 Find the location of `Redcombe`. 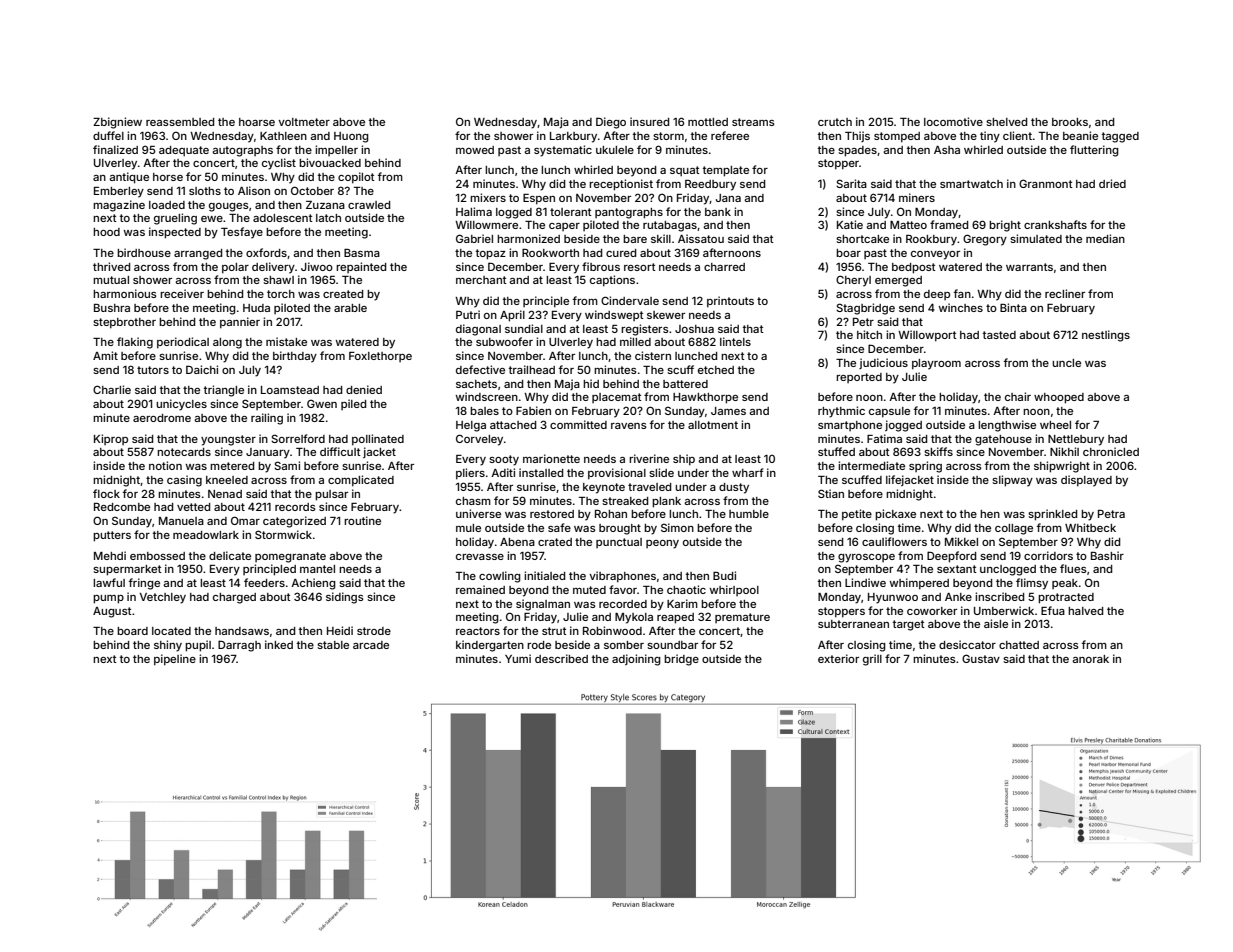

Redcombe is located at coordinates (122, 507).
